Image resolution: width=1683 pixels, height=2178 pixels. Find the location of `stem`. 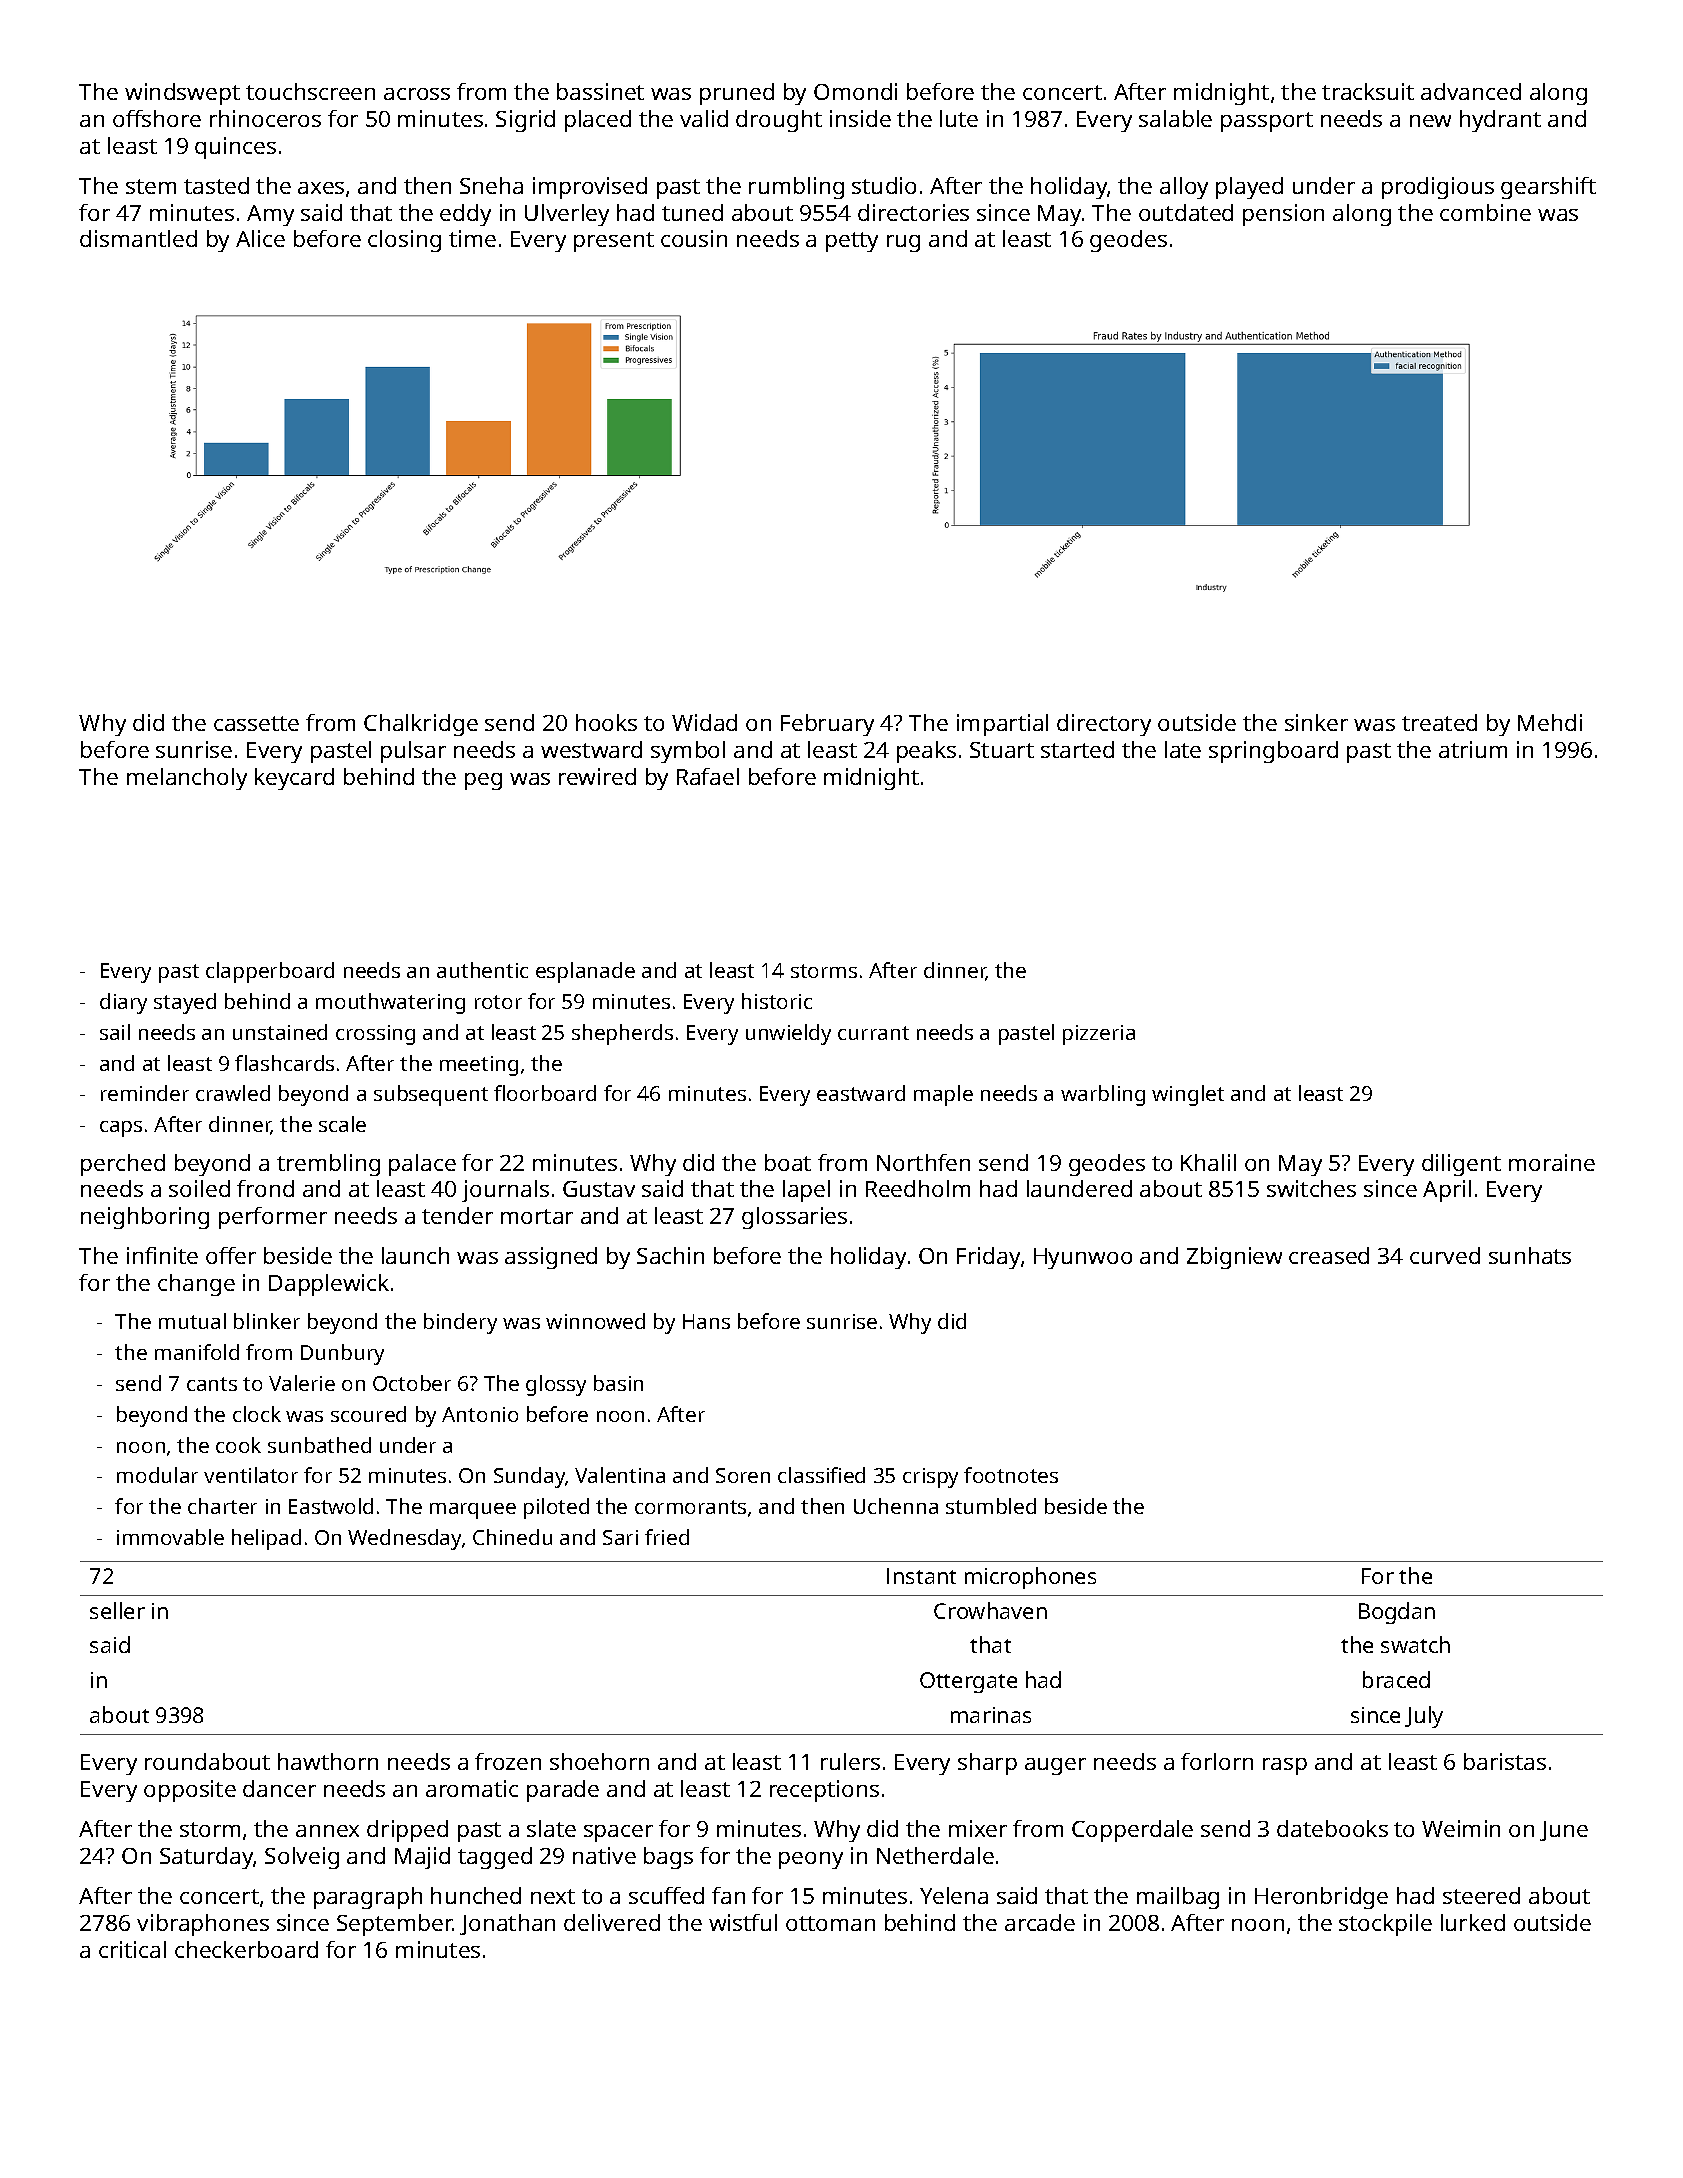

stem is located at coordinates (151, 186).
